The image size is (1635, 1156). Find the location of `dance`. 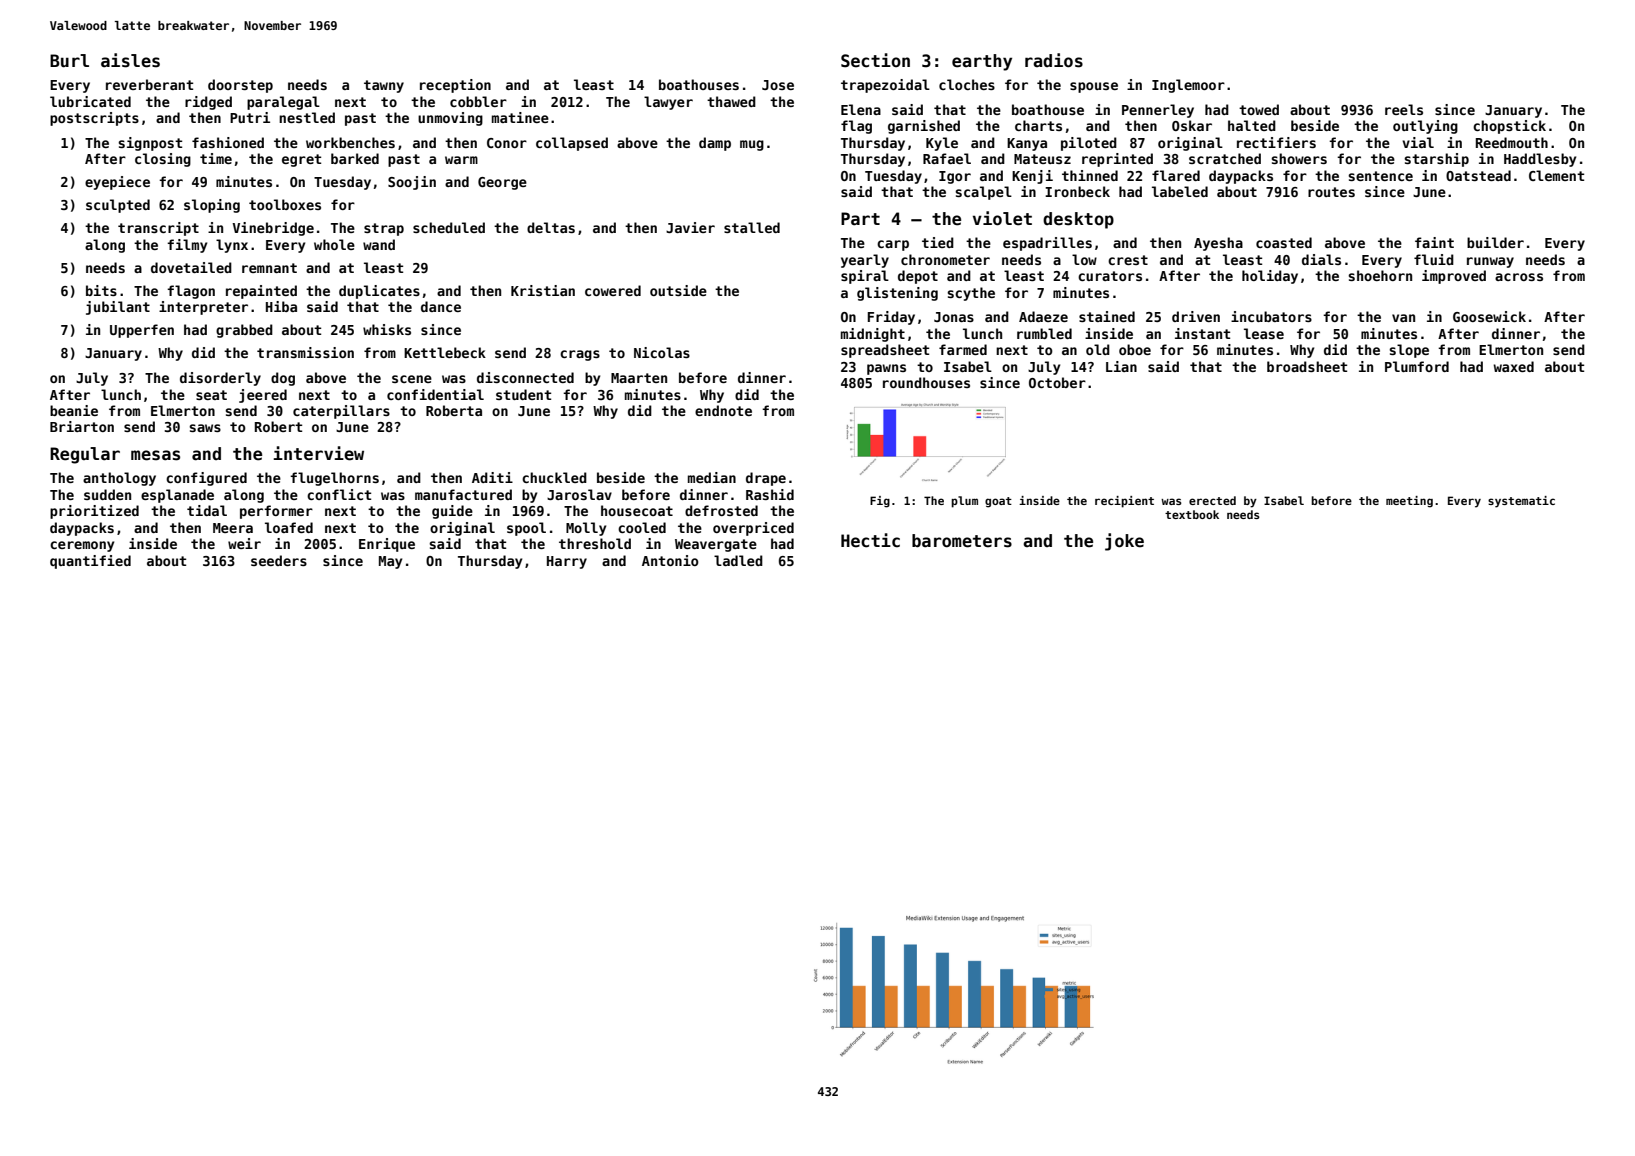

dance is located at coordinates (441, 306).
